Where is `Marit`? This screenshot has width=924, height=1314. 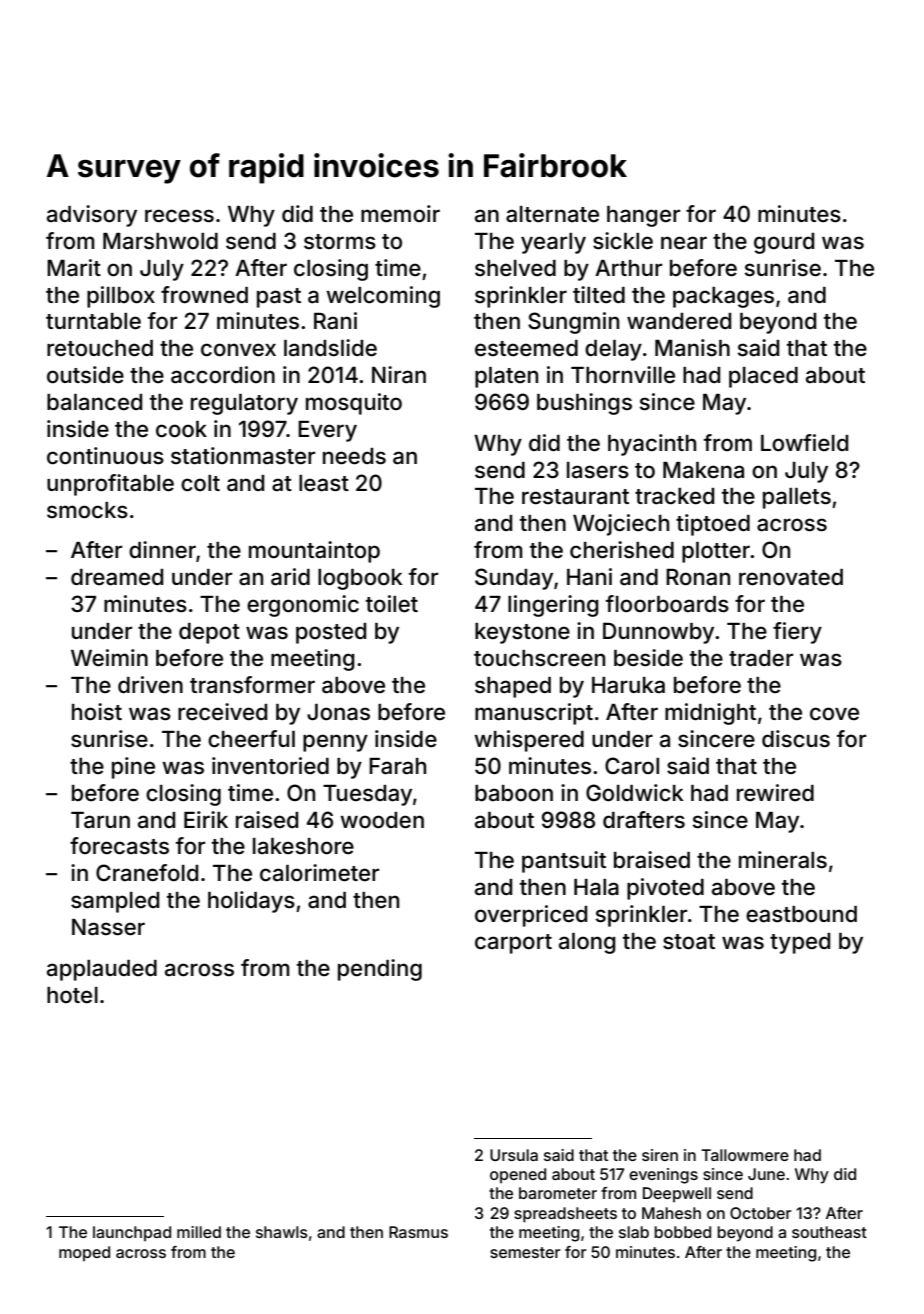
Marit is located at coordinates (74, 268).
